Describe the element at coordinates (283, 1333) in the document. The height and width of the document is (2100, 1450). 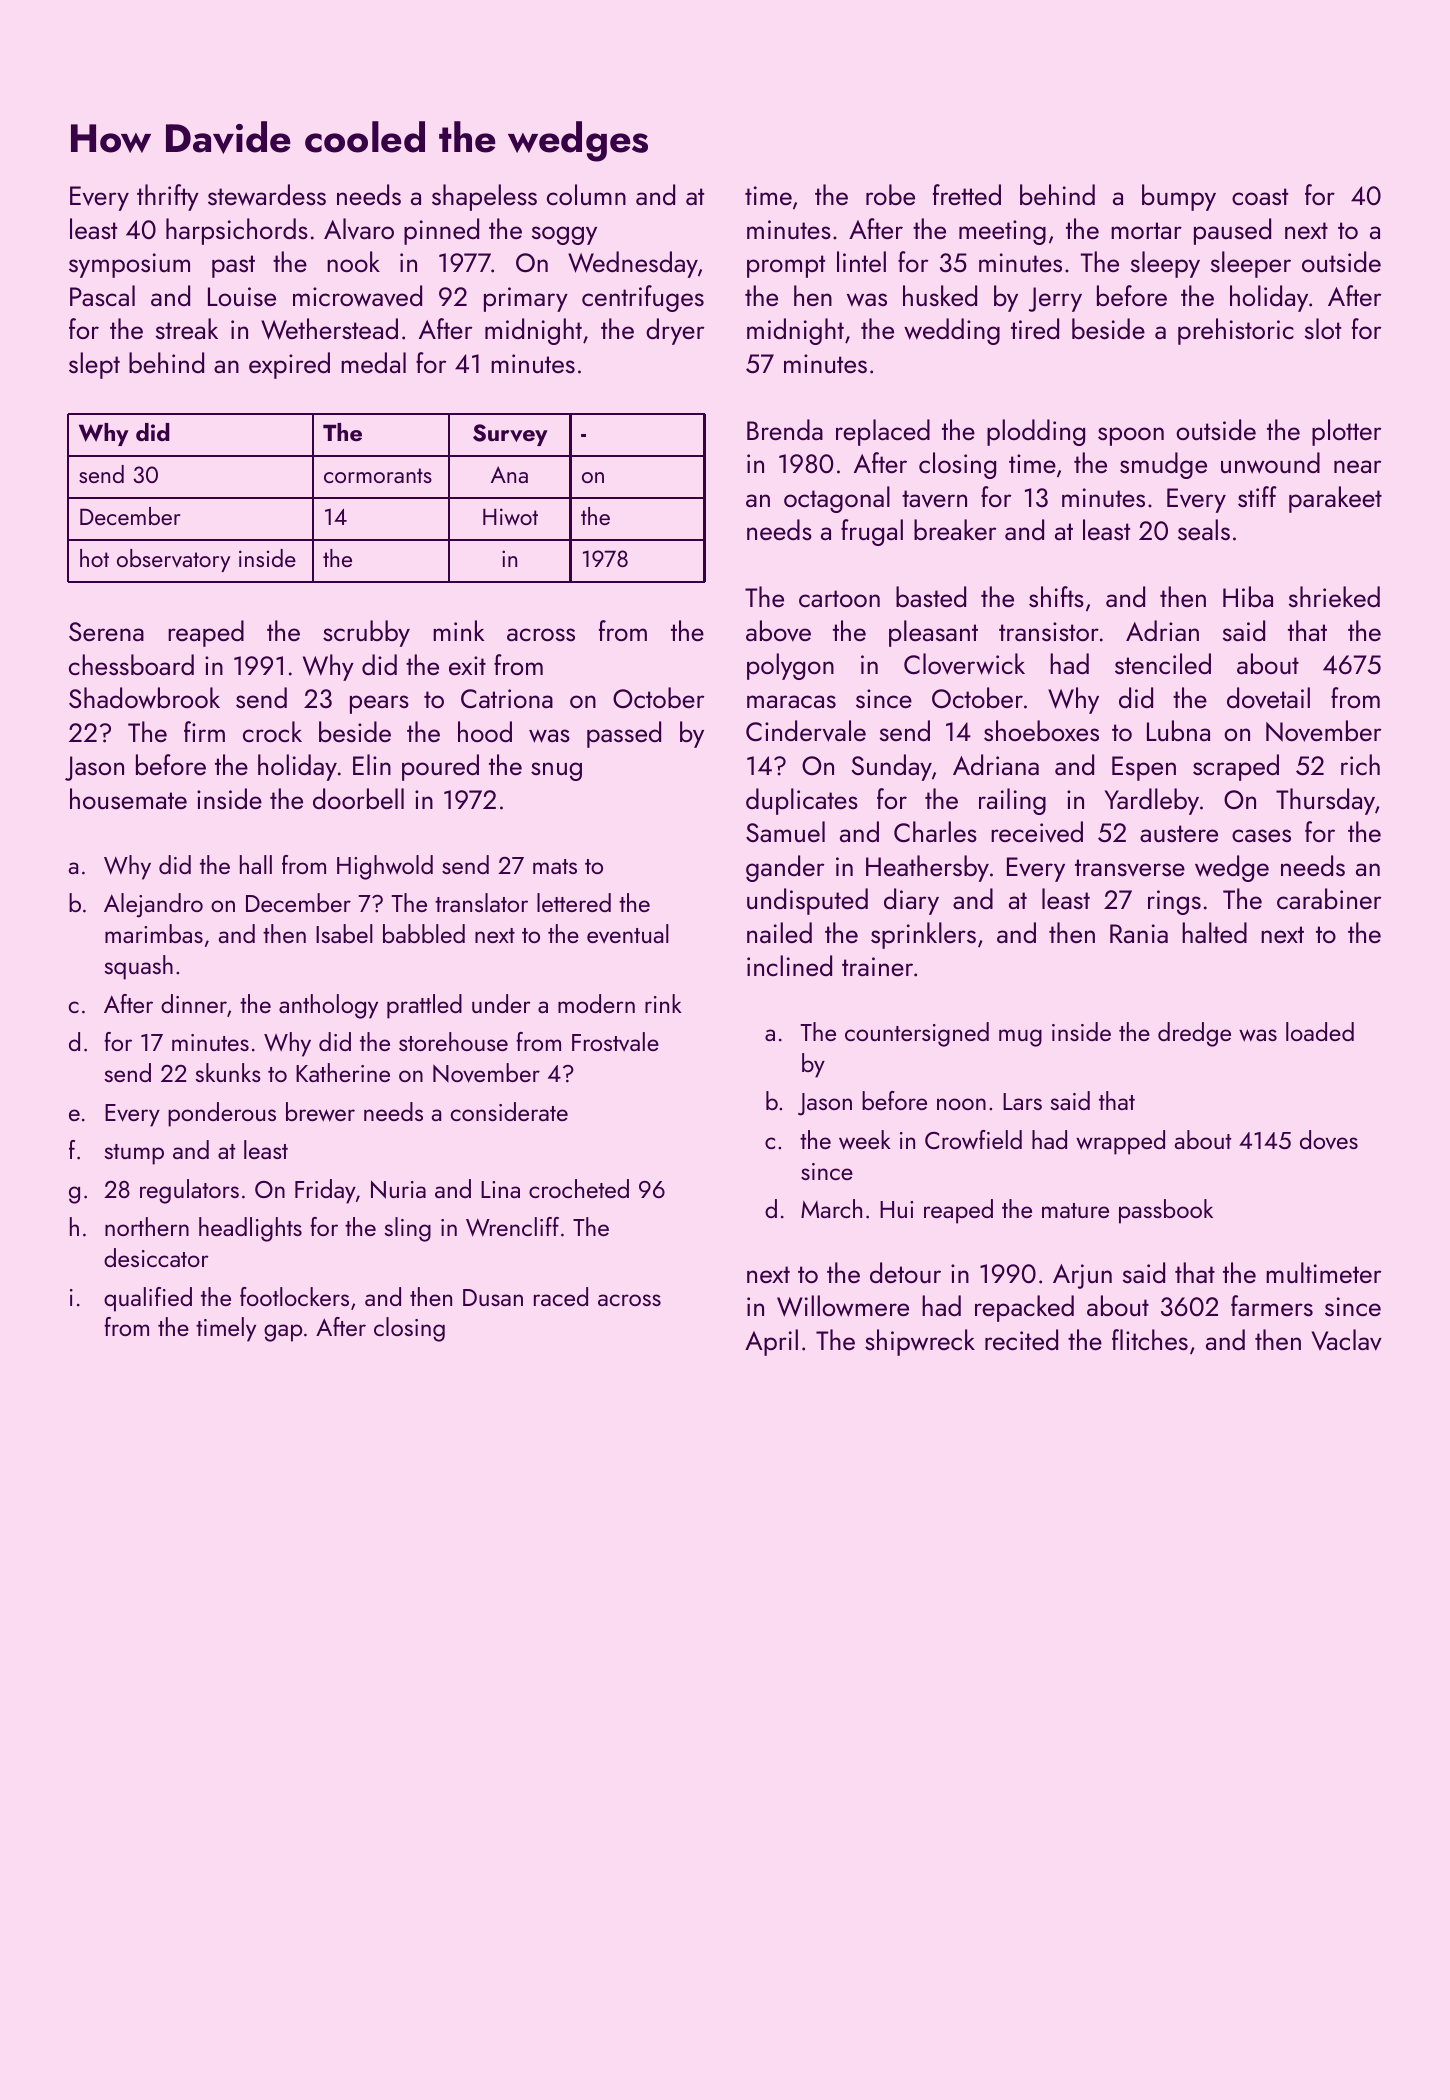
I see `gap` at that location.
